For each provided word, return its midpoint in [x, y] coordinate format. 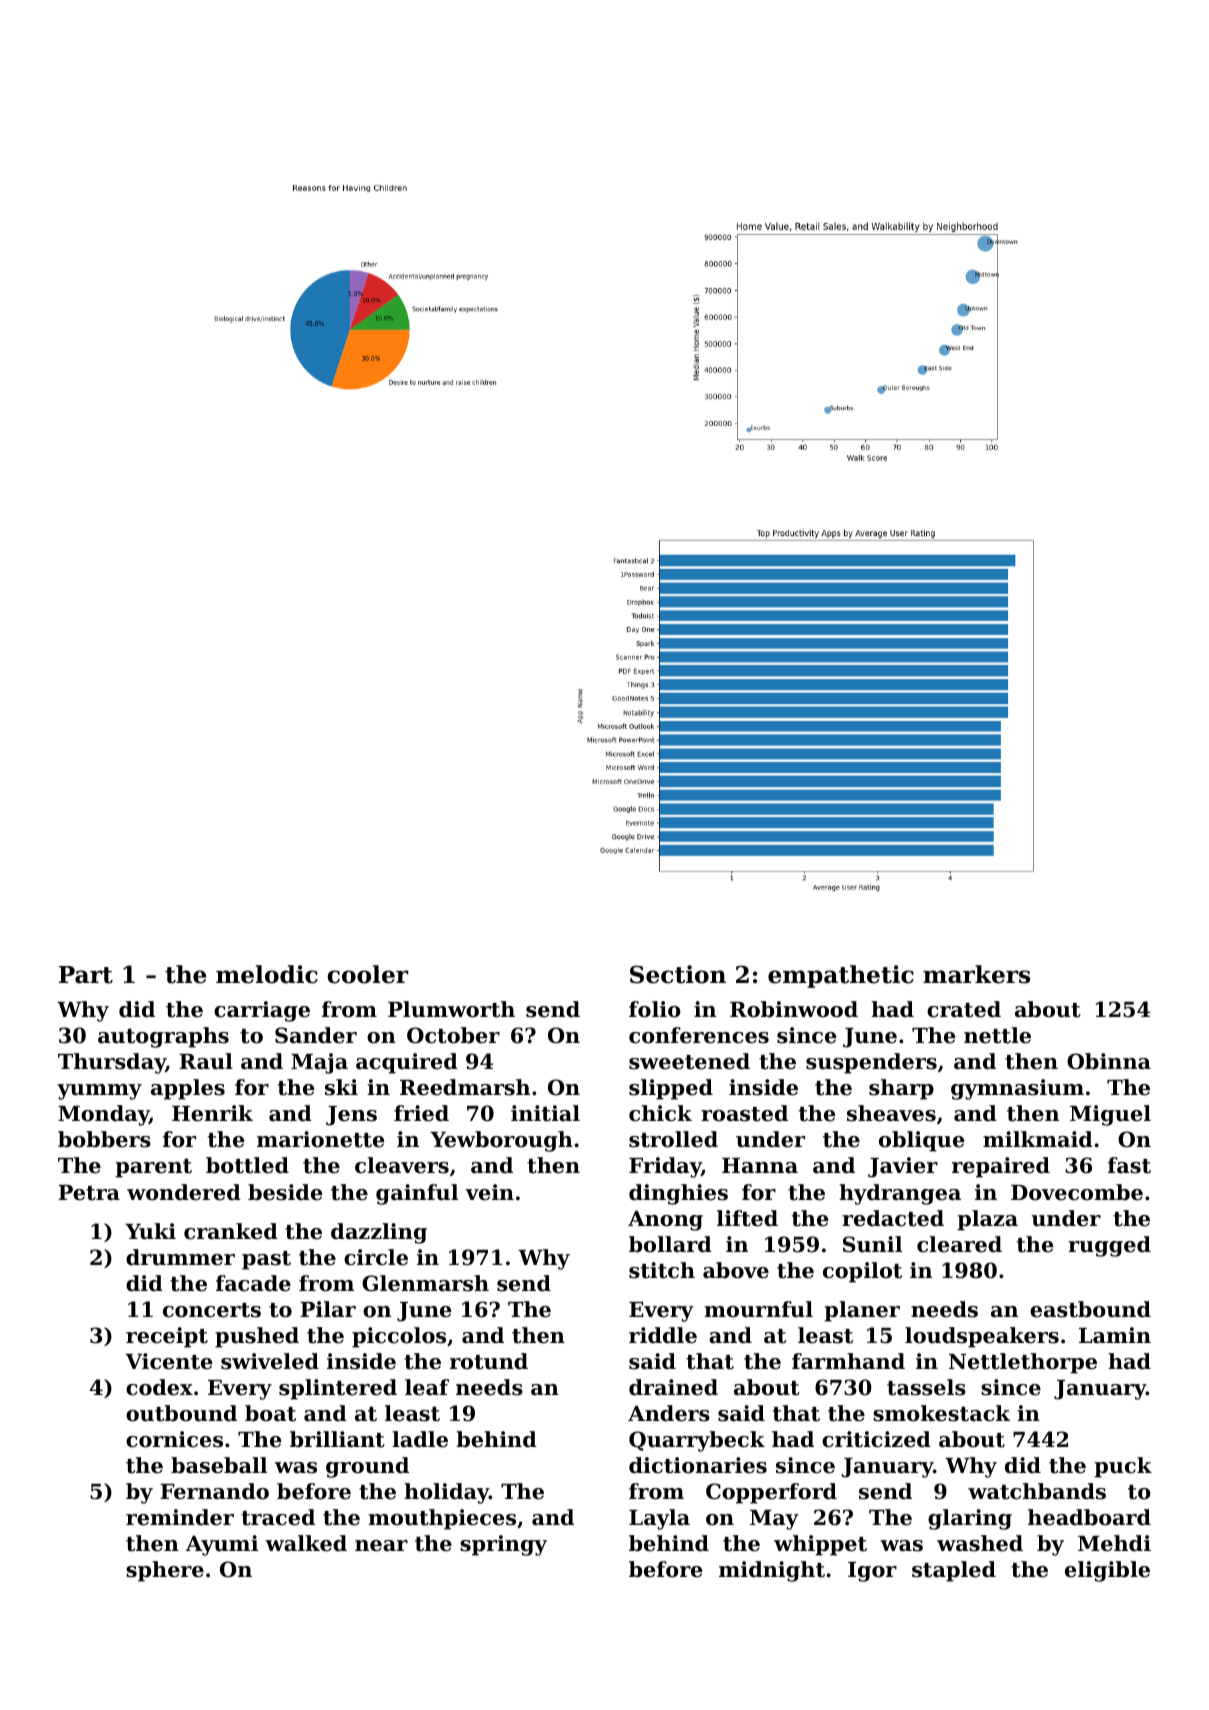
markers [976, 974]
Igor [872, 1572]
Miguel [1110, 1115]
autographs [163, 1037]
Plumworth [451, 1009]
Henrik [212, 1113]
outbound [181, 1413]
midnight [772, 1571]
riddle [663, 1335]
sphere [165, 1571]
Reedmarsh [465, 1087]
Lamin [1115, 1335]
